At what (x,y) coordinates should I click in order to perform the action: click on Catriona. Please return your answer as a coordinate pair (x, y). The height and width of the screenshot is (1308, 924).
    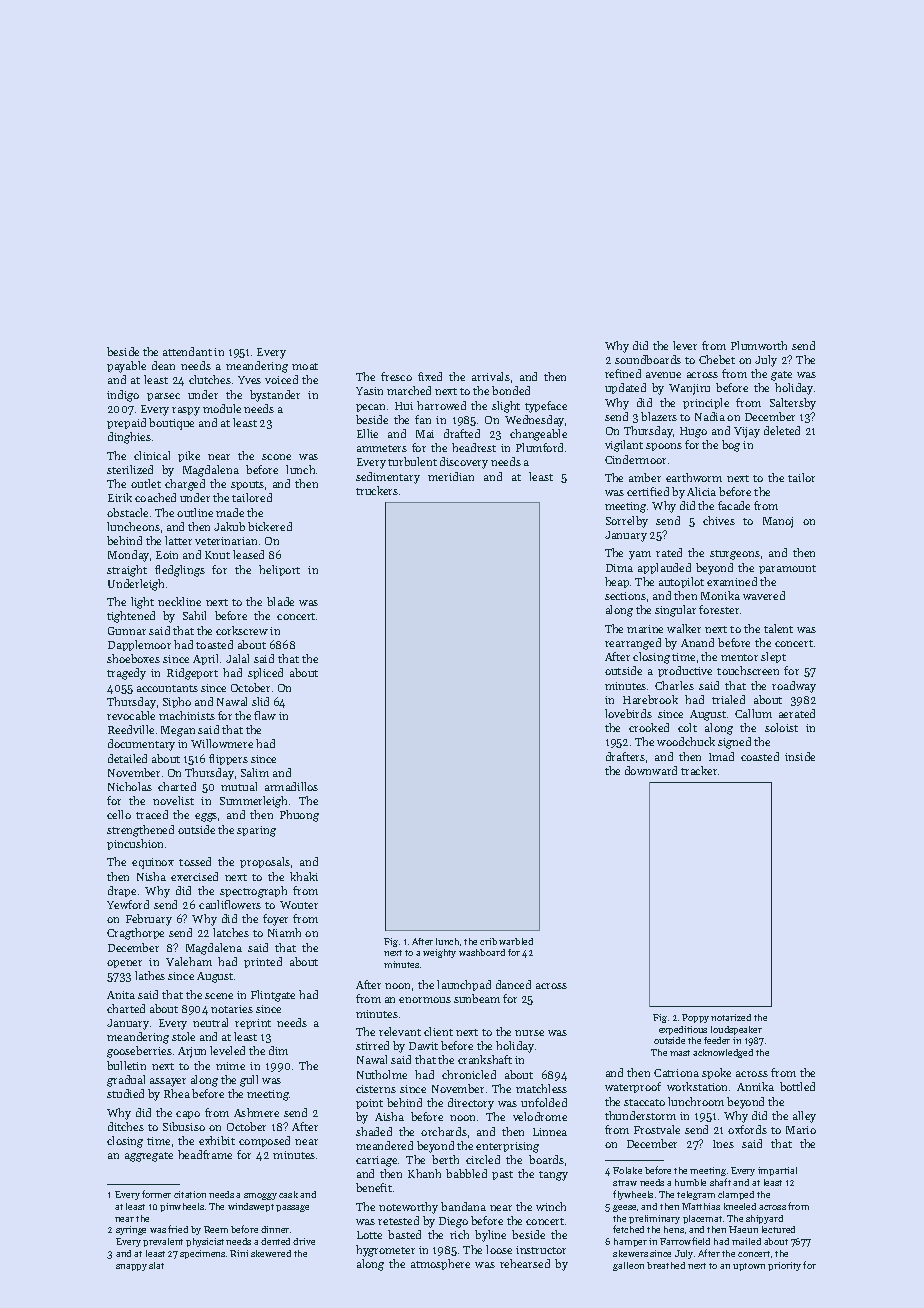
    Looking at the image, I should click on (676, 1073).
